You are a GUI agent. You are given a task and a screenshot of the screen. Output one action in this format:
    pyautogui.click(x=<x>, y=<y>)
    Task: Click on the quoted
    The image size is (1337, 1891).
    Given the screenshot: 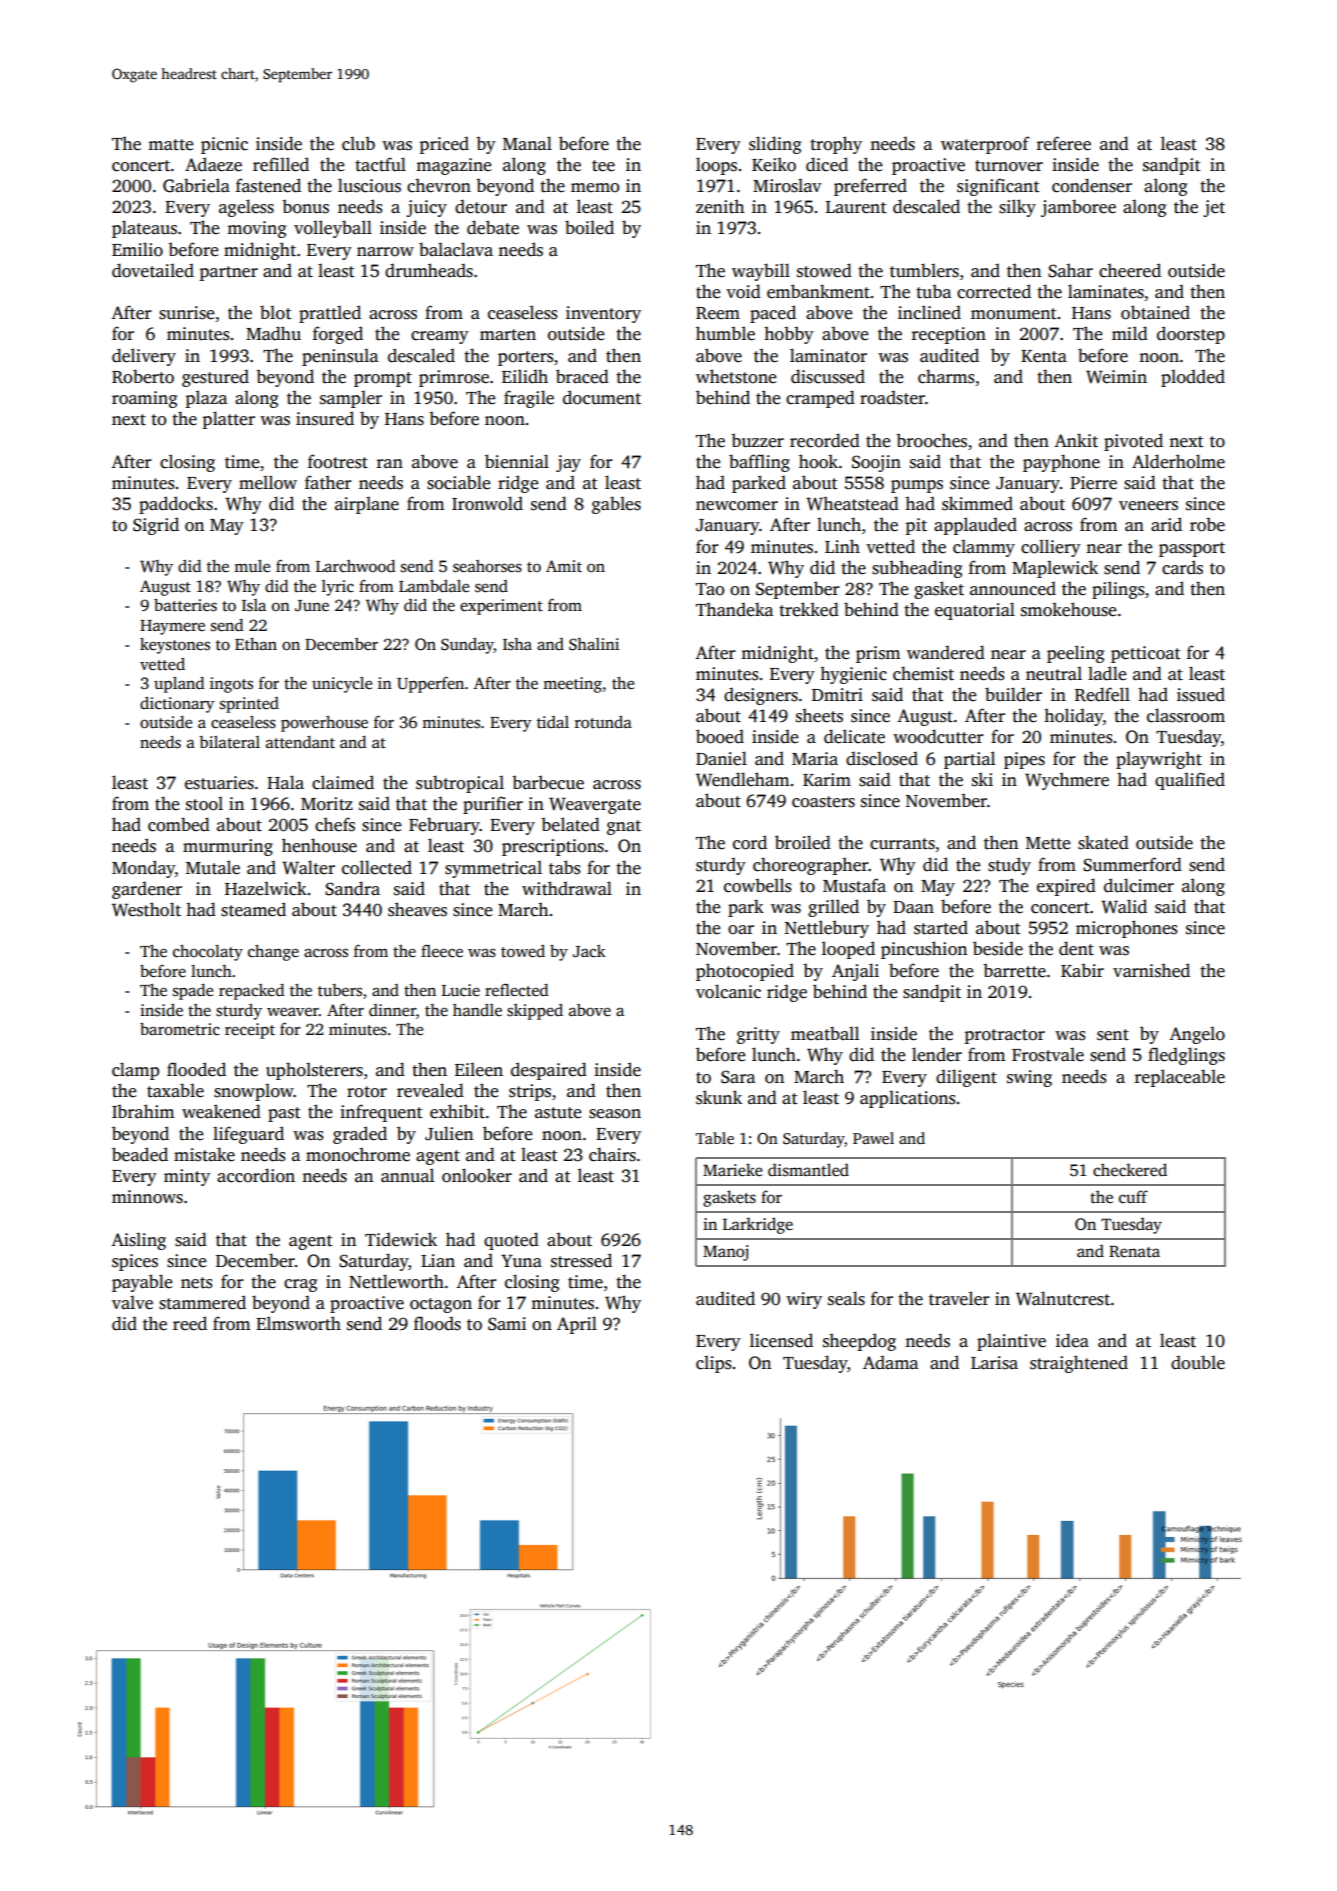 What is the action you would take?
    pyautogui.click(x=511, y=1241)
